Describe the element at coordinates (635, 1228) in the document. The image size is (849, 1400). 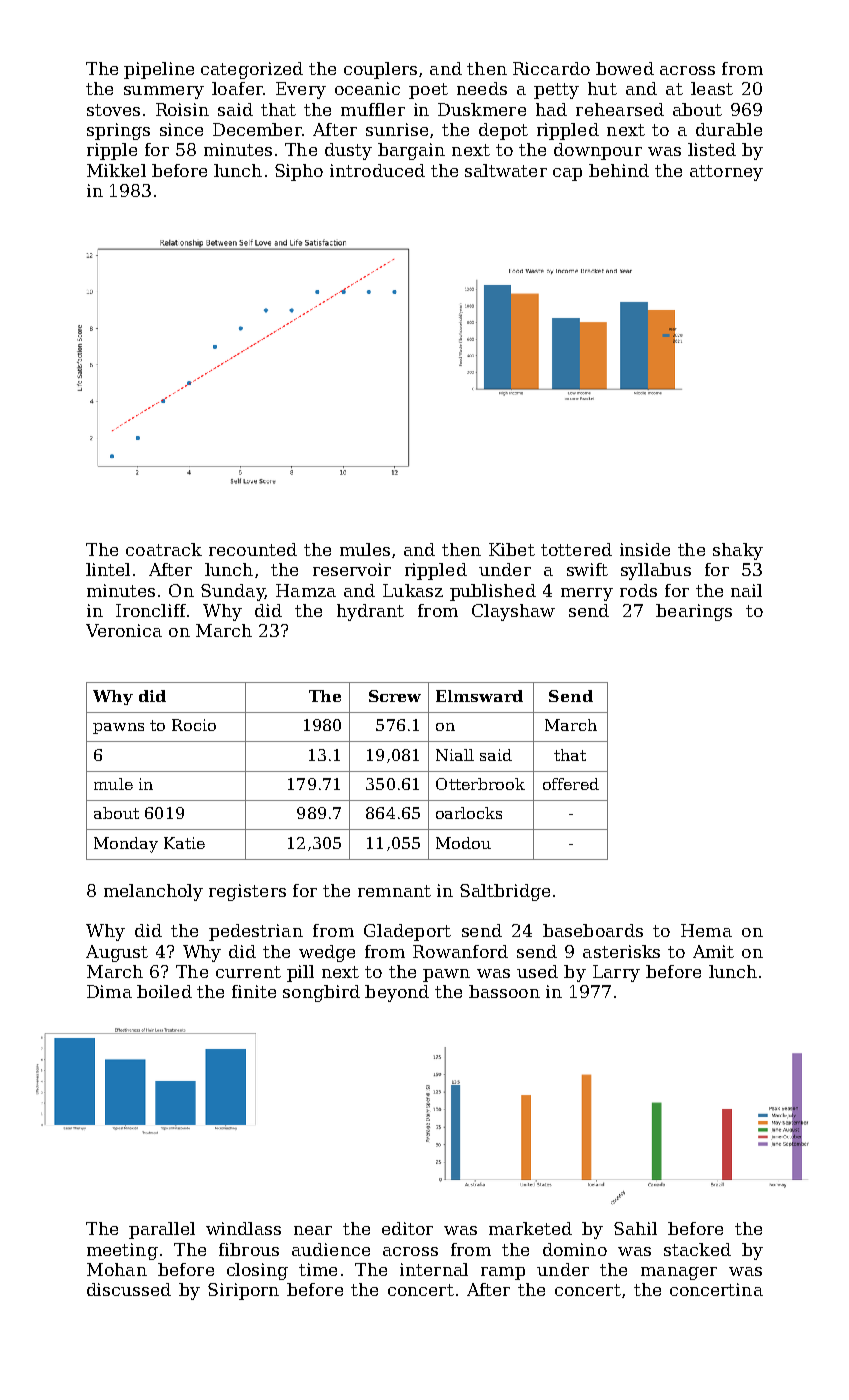
I see `Sahil` at that location.
